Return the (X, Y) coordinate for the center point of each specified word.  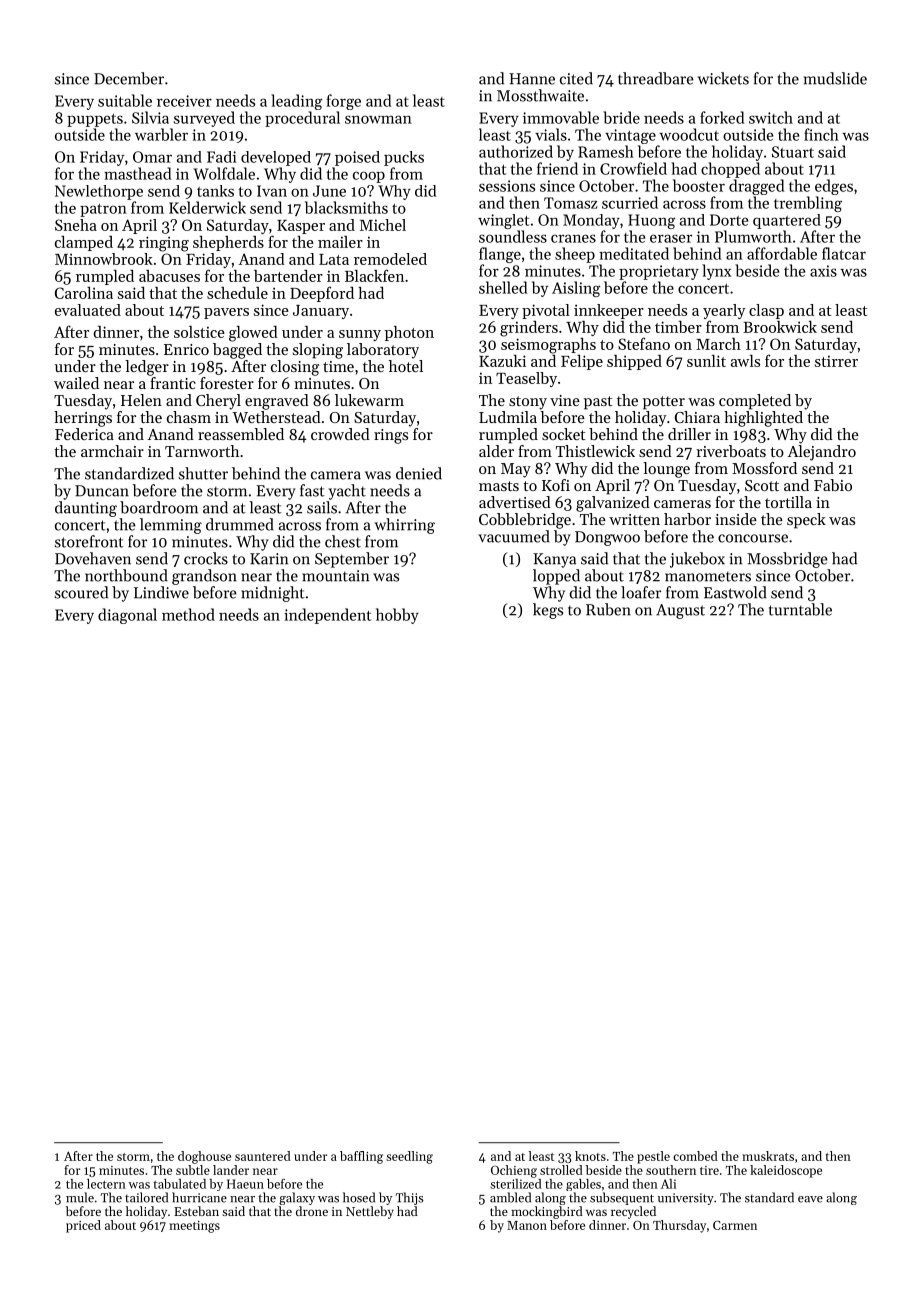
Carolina (84, 293)
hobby (397, 616)
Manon (527, 1225)
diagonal (127, 616)
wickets (723, 78)
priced (83, 1226)
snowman (378, 119)
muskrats (768, 1156)
